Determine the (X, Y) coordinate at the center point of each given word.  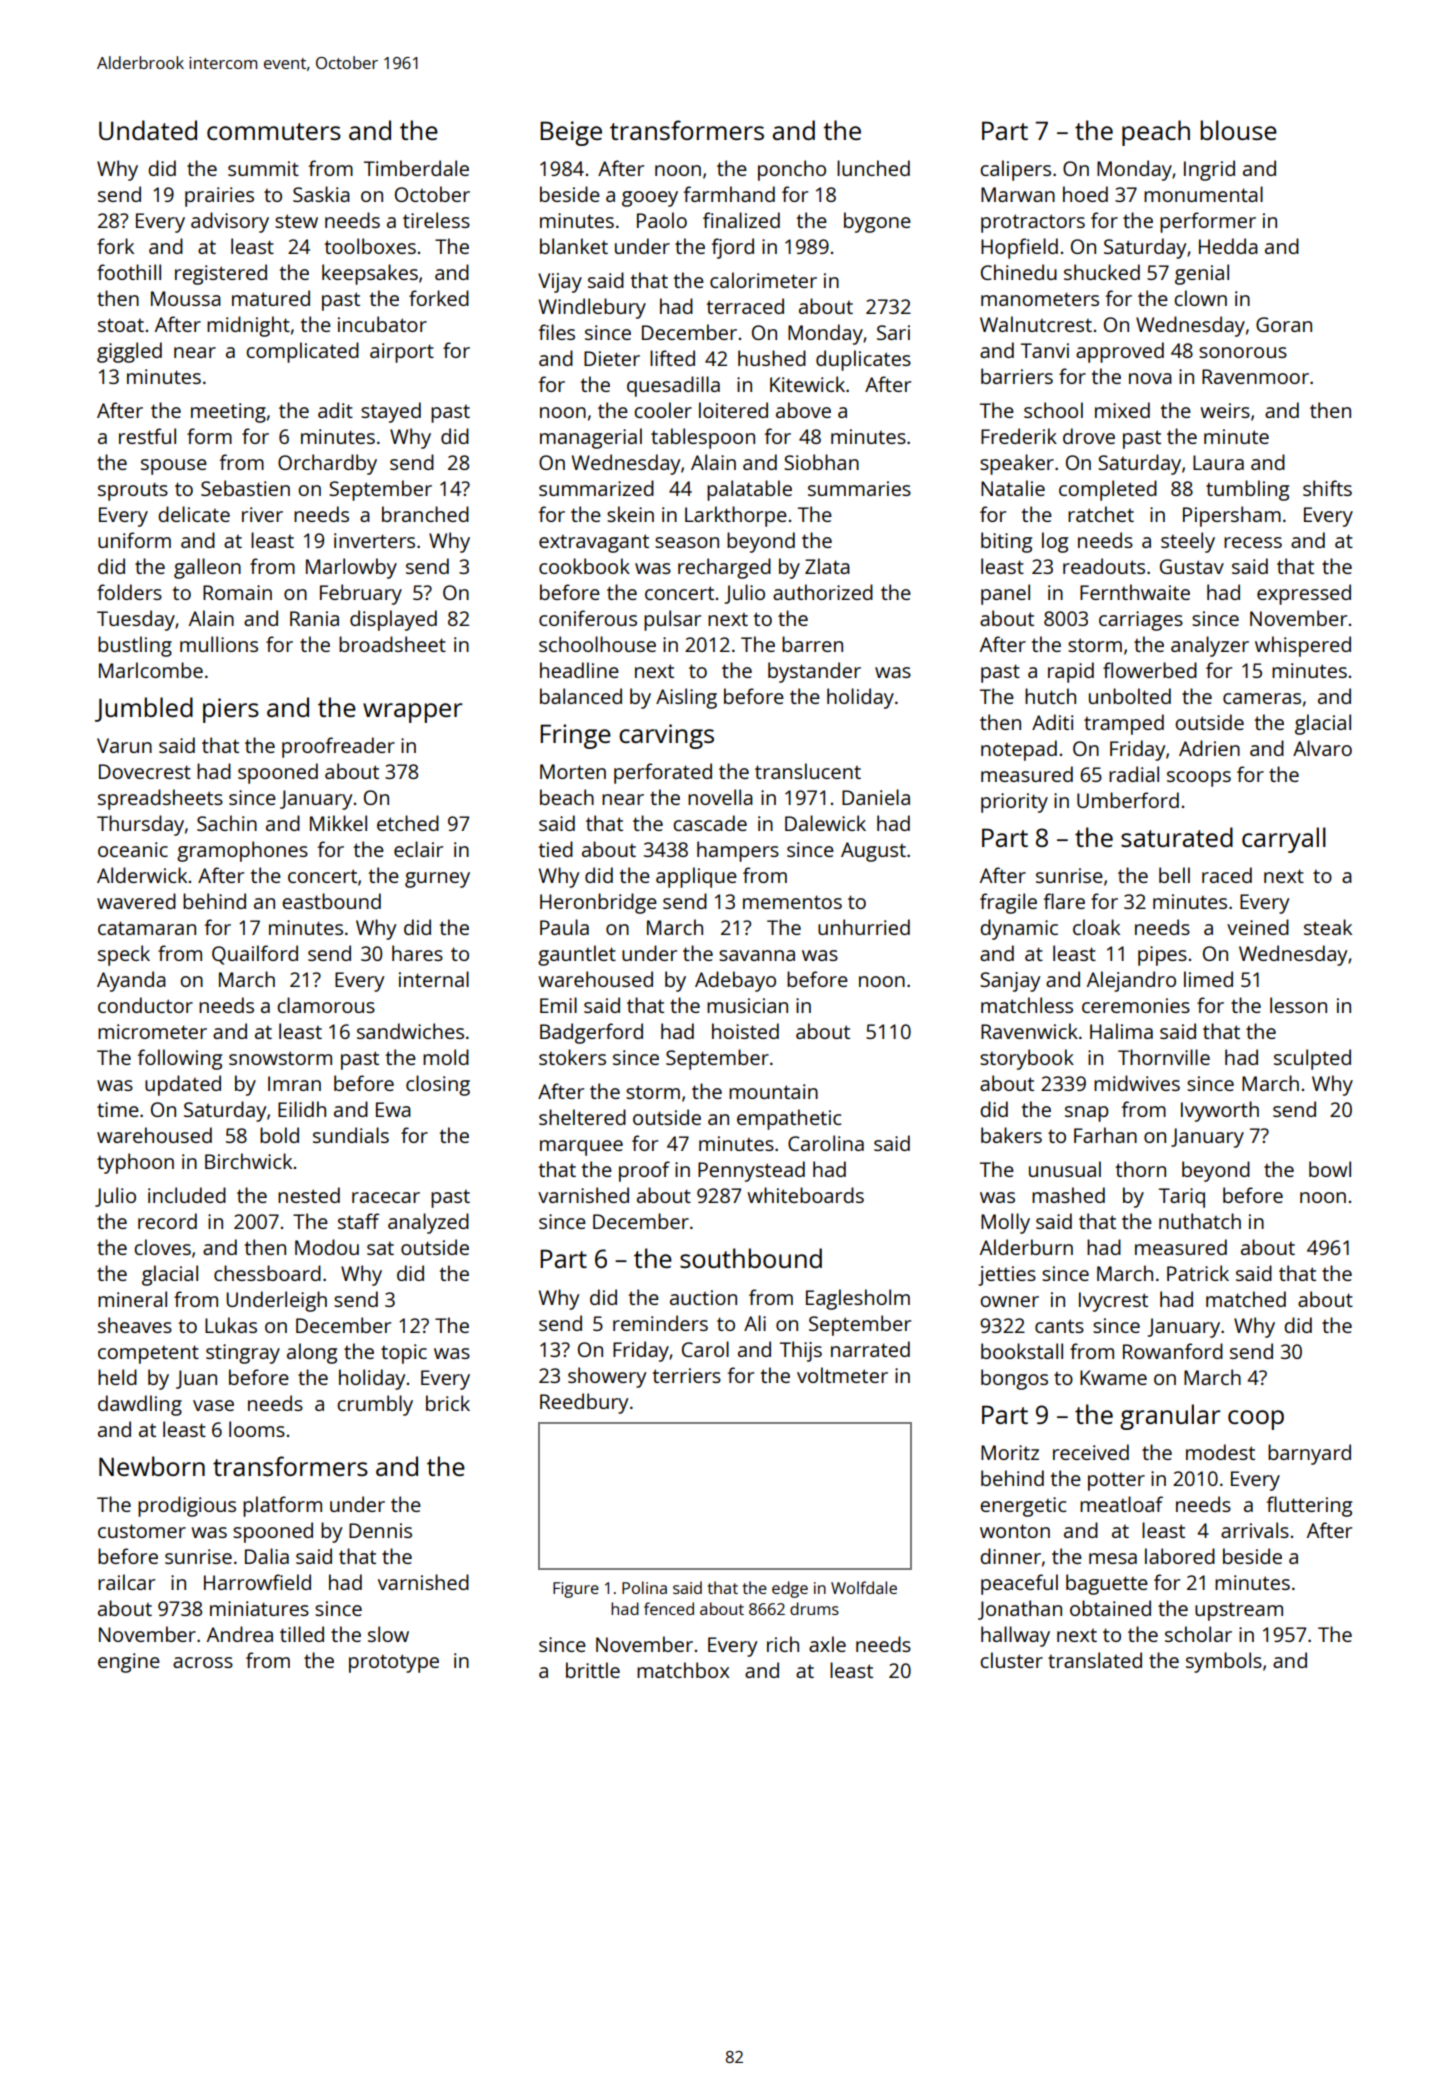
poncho (792, 170)
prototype (394, 1663)
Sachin (227, 823)
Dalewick (825, 823)
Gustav (1192, 566)
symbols (1224, 1662)
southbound (751, 1258)
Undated (148, 130)
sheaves (135, 1325)
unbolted (1130, 696)
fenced (669, 1608)
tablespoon (703, 438)
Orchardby (327, 464)
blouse (1238, 130)
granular (1170, 1417)
